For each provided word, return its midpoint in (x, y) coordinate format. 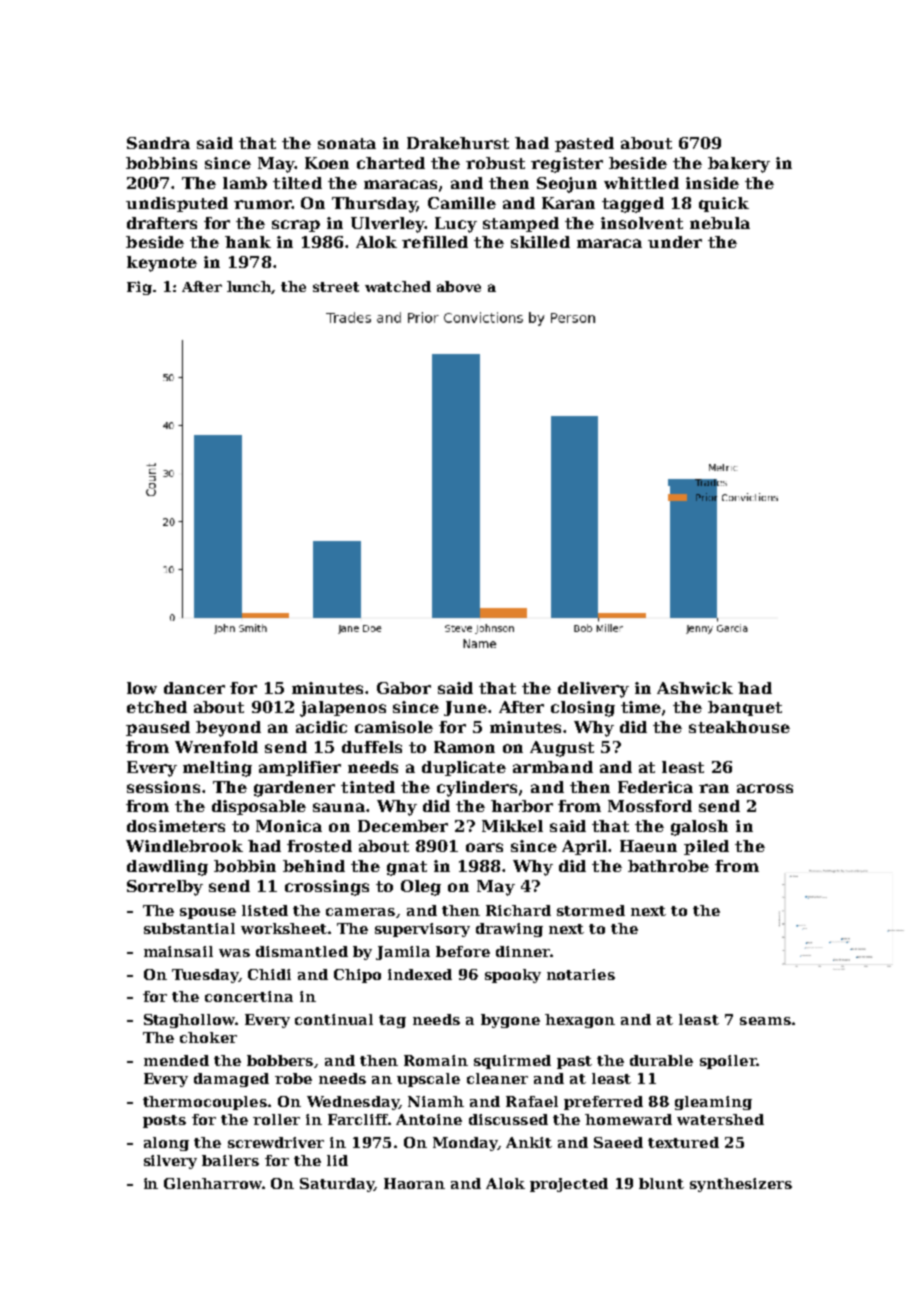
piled (706, 847)
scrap (296, 226)
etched (157, 707)
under (675, 242)
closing (583, 709)
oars (484, 847)
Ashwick (695, 688)
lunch (249, 287)
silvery (170, 1162)
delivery (593, 690)
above (459, 286)
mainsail (178, 951)
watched (398, 286)
